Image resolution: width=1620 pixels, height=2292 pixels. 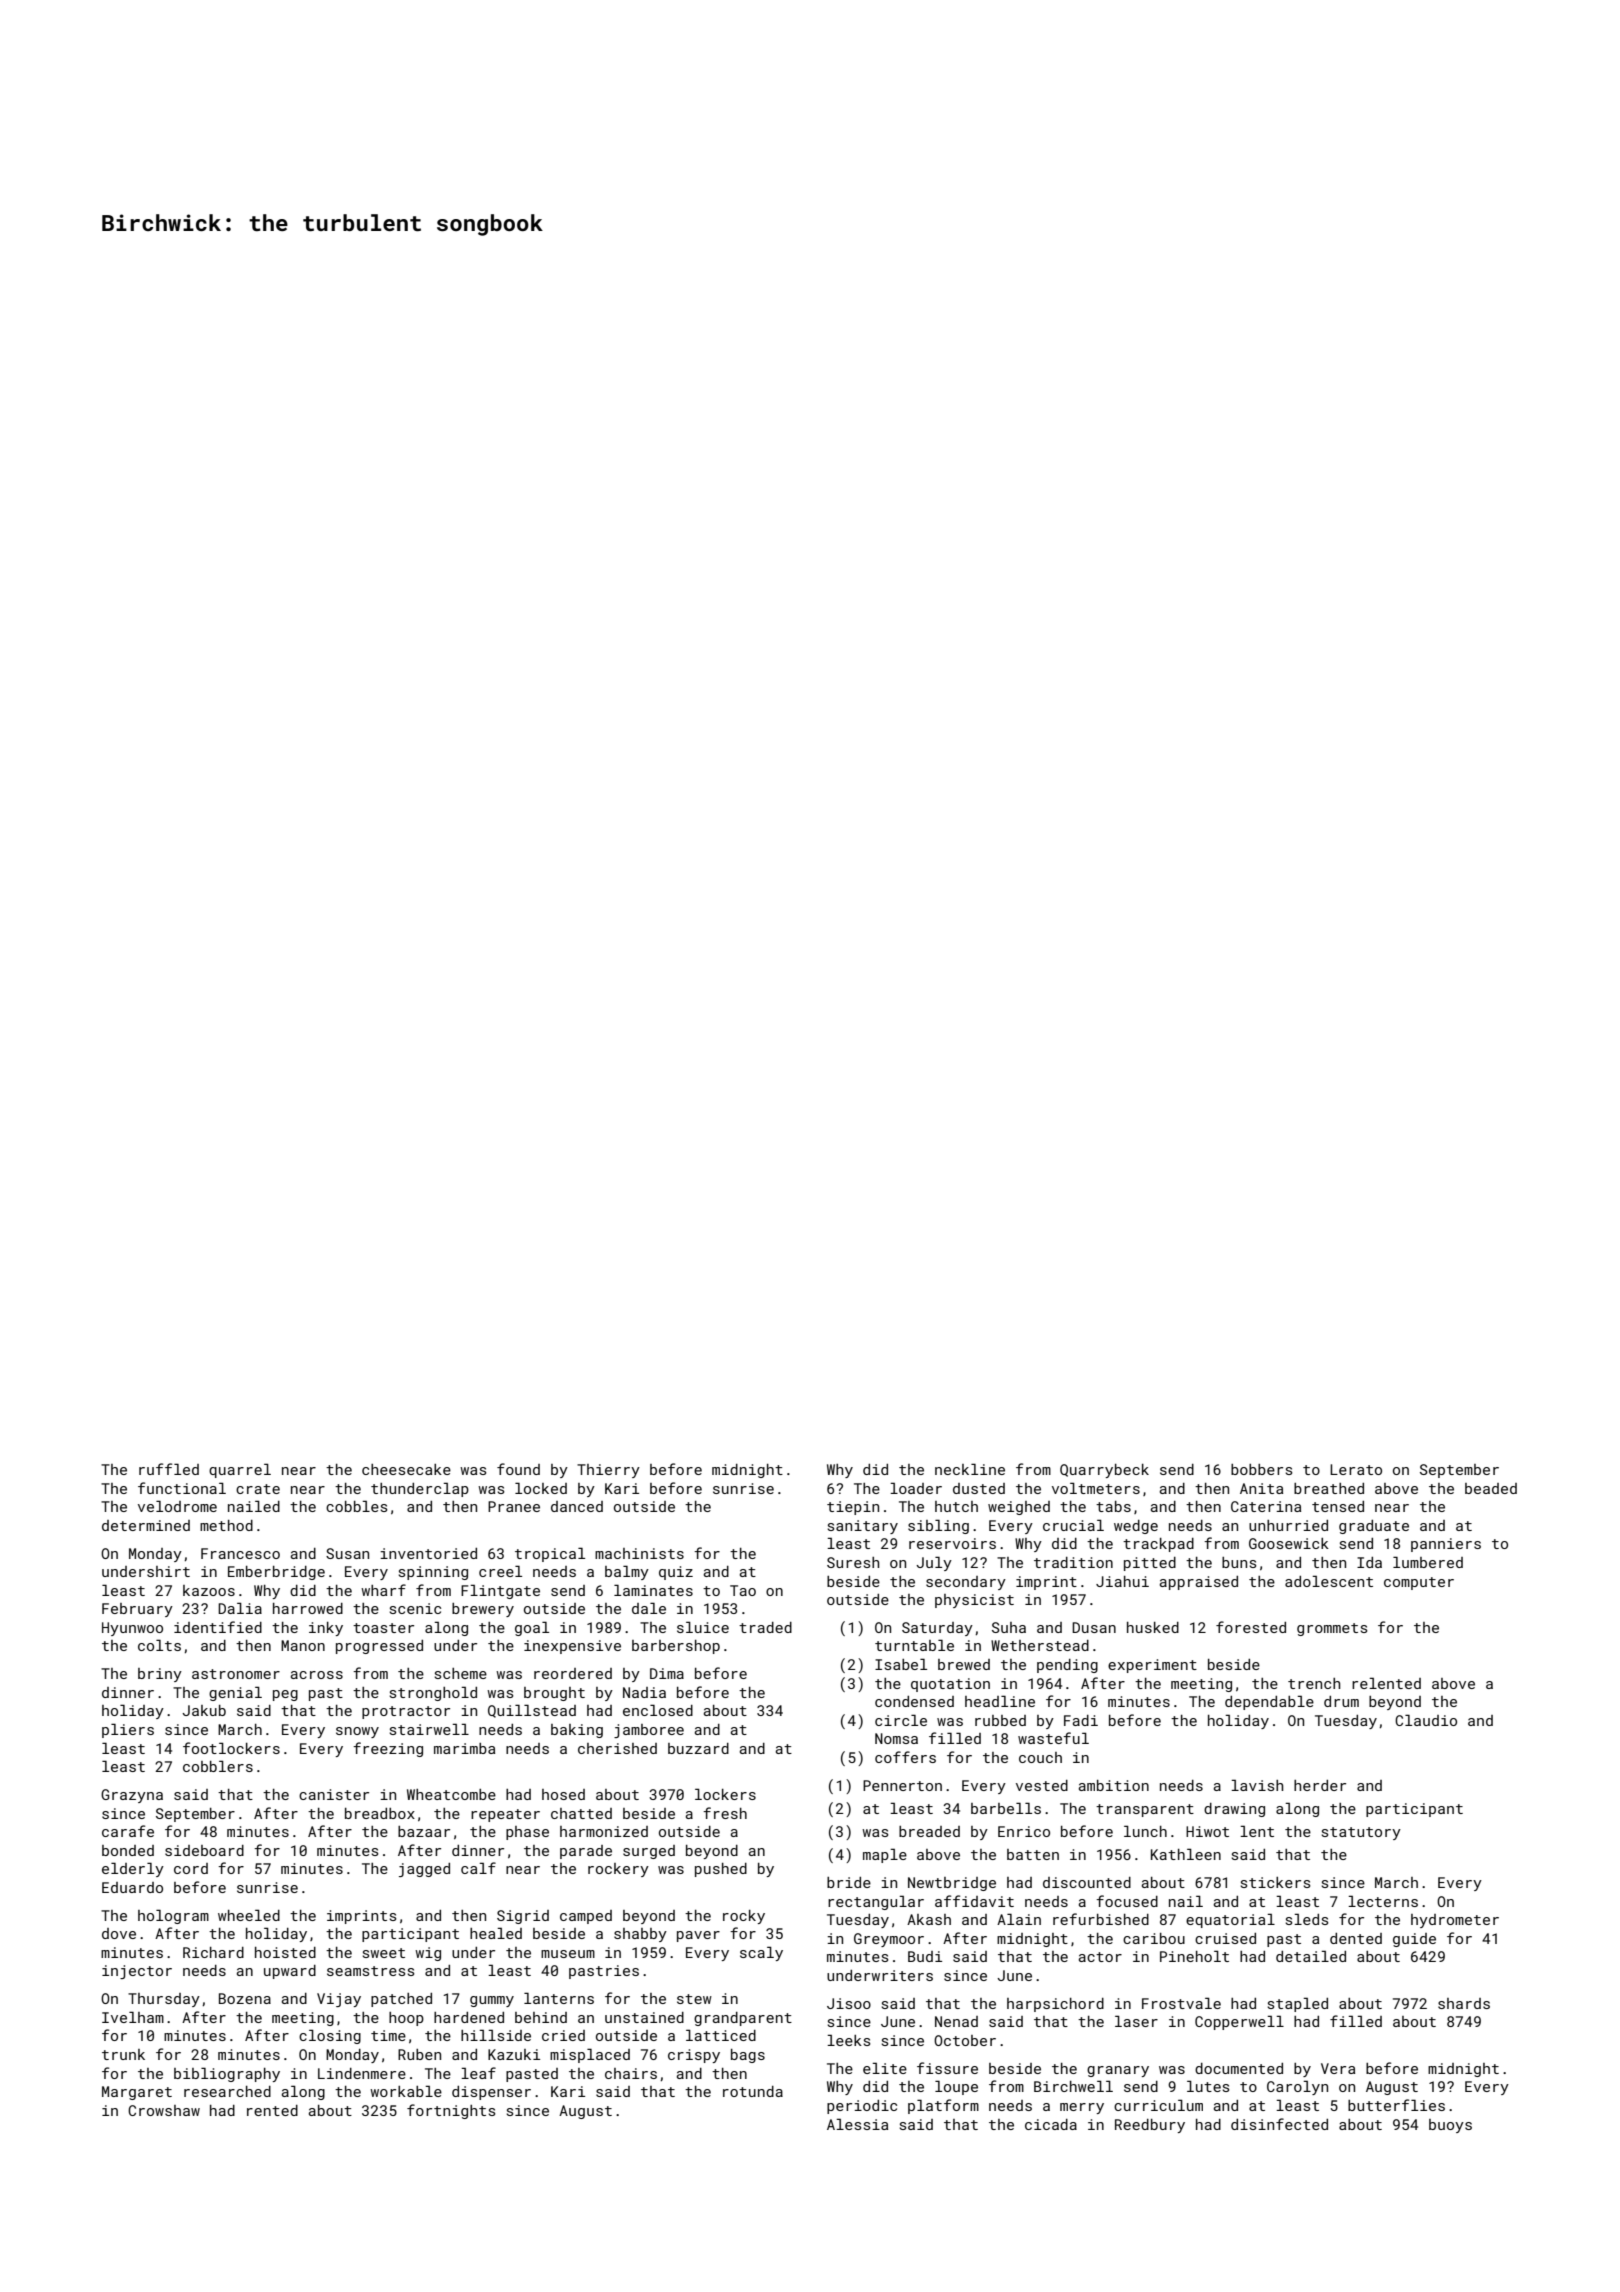 I want to click on bobbers, so click(x=1262, y=1469).
